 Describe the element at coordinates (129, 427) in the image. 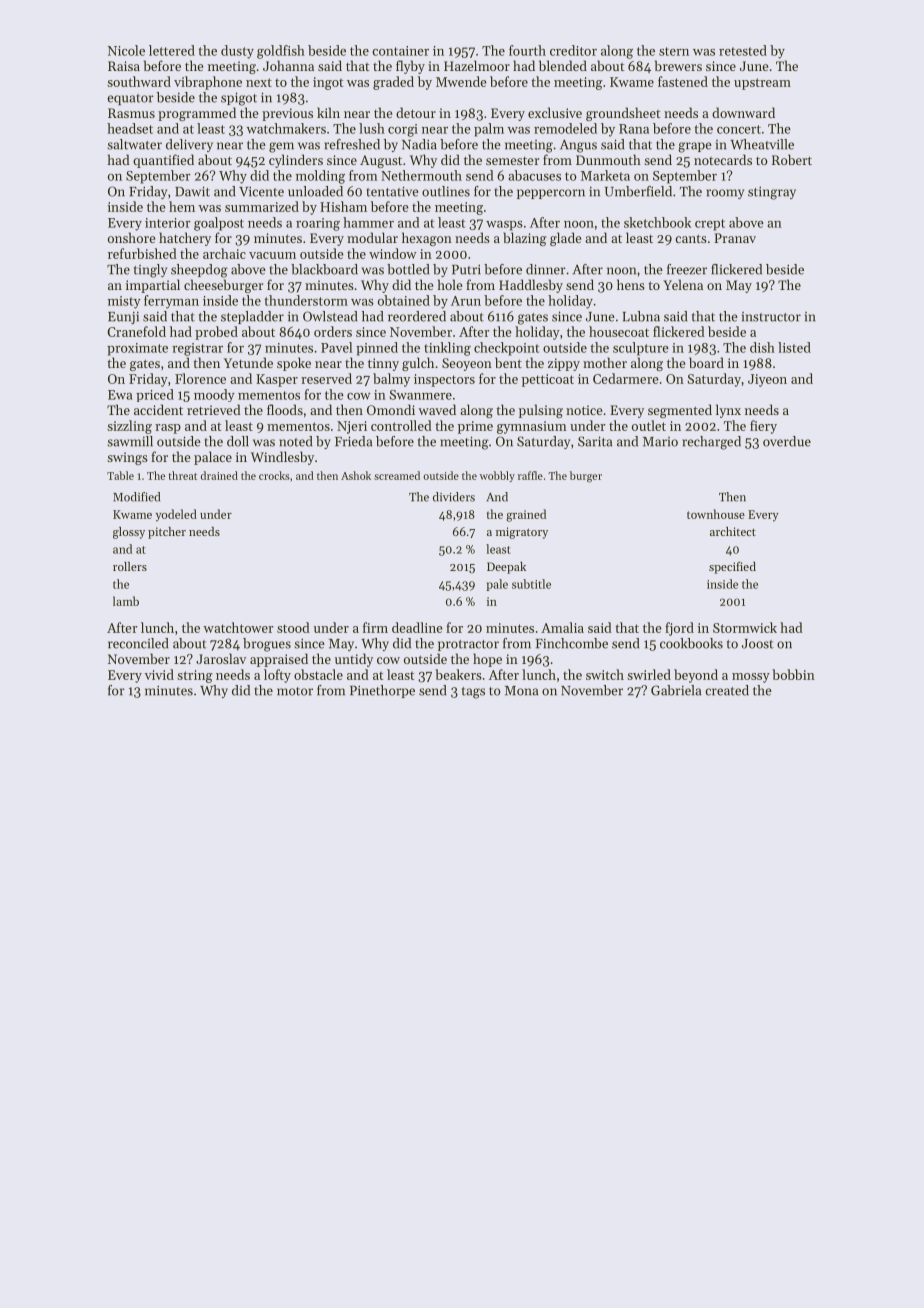

I see `sizzling` at that location.
